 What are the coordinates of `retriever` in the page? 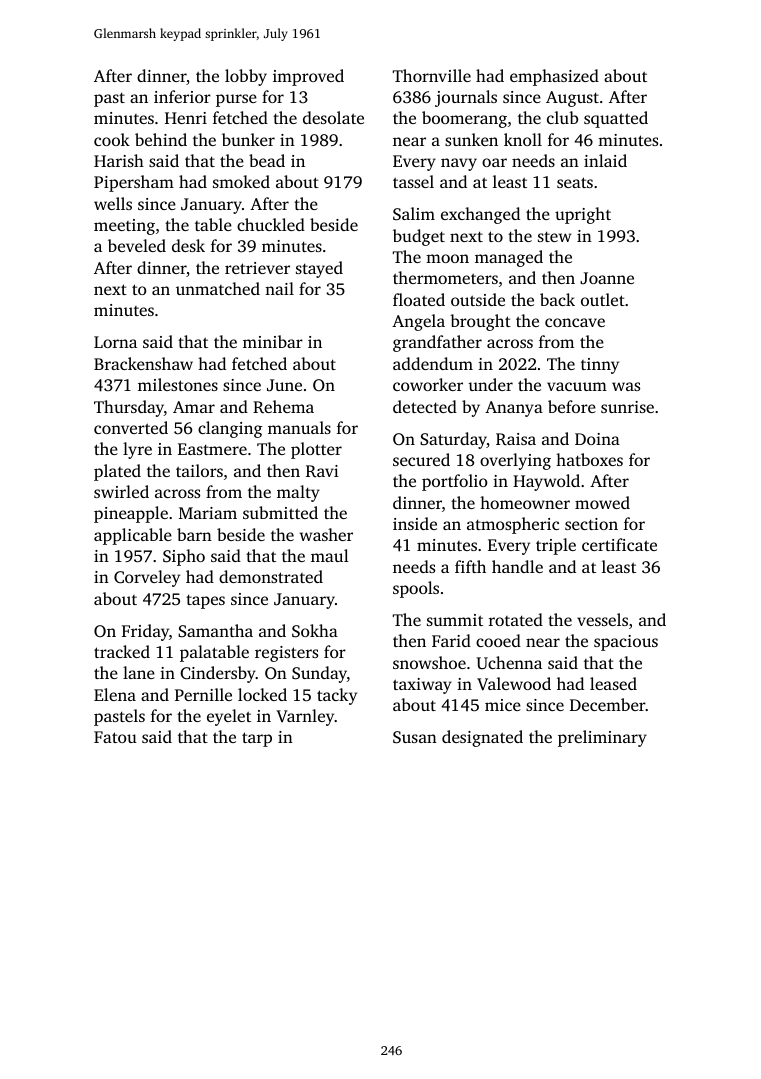 It's located at (257, 268).
